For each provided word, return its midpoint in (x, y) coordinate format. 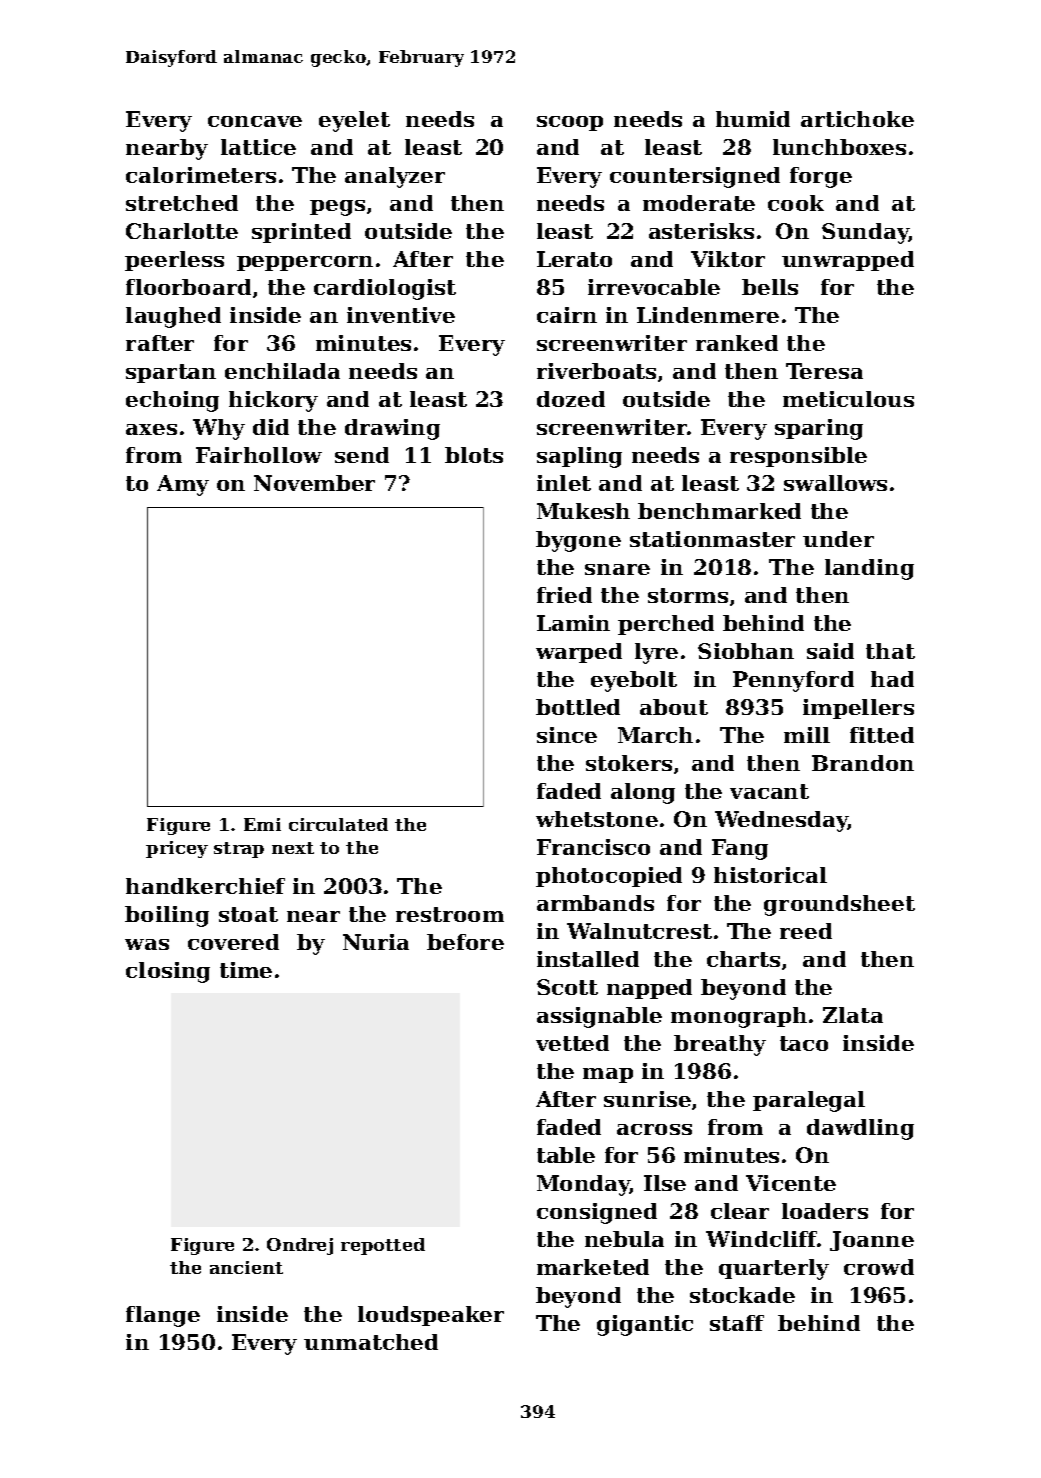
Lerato (574, 259)
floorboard (188, 287)
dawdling (860, 1129)
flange (163, 1316)
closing (168, 972)
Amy (183, 485)
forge (821, 177)
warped (579, 653)
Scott (567, 987)
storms (688, 595)
